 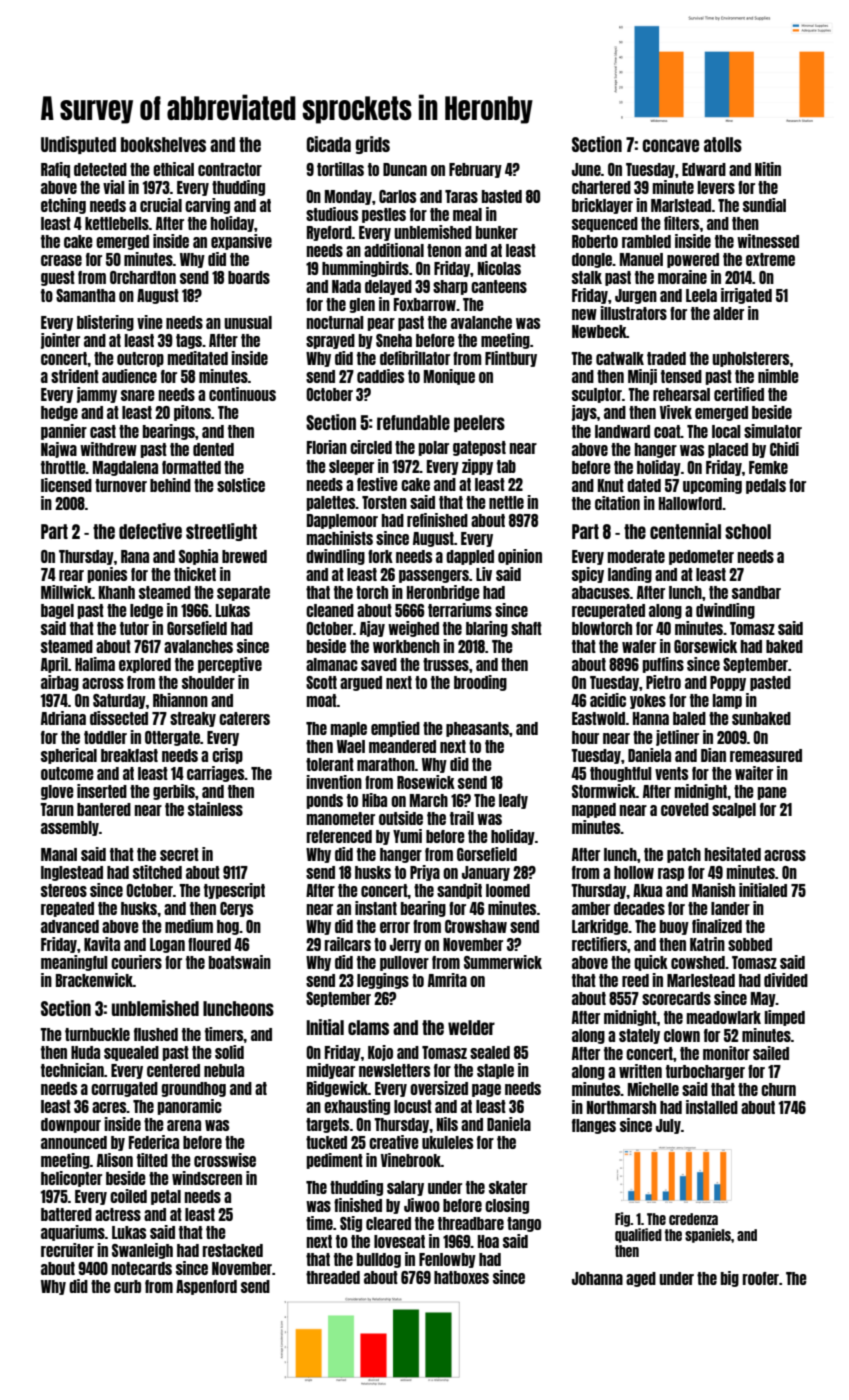 I want to click on hollow, so click(x=634, y=872).
